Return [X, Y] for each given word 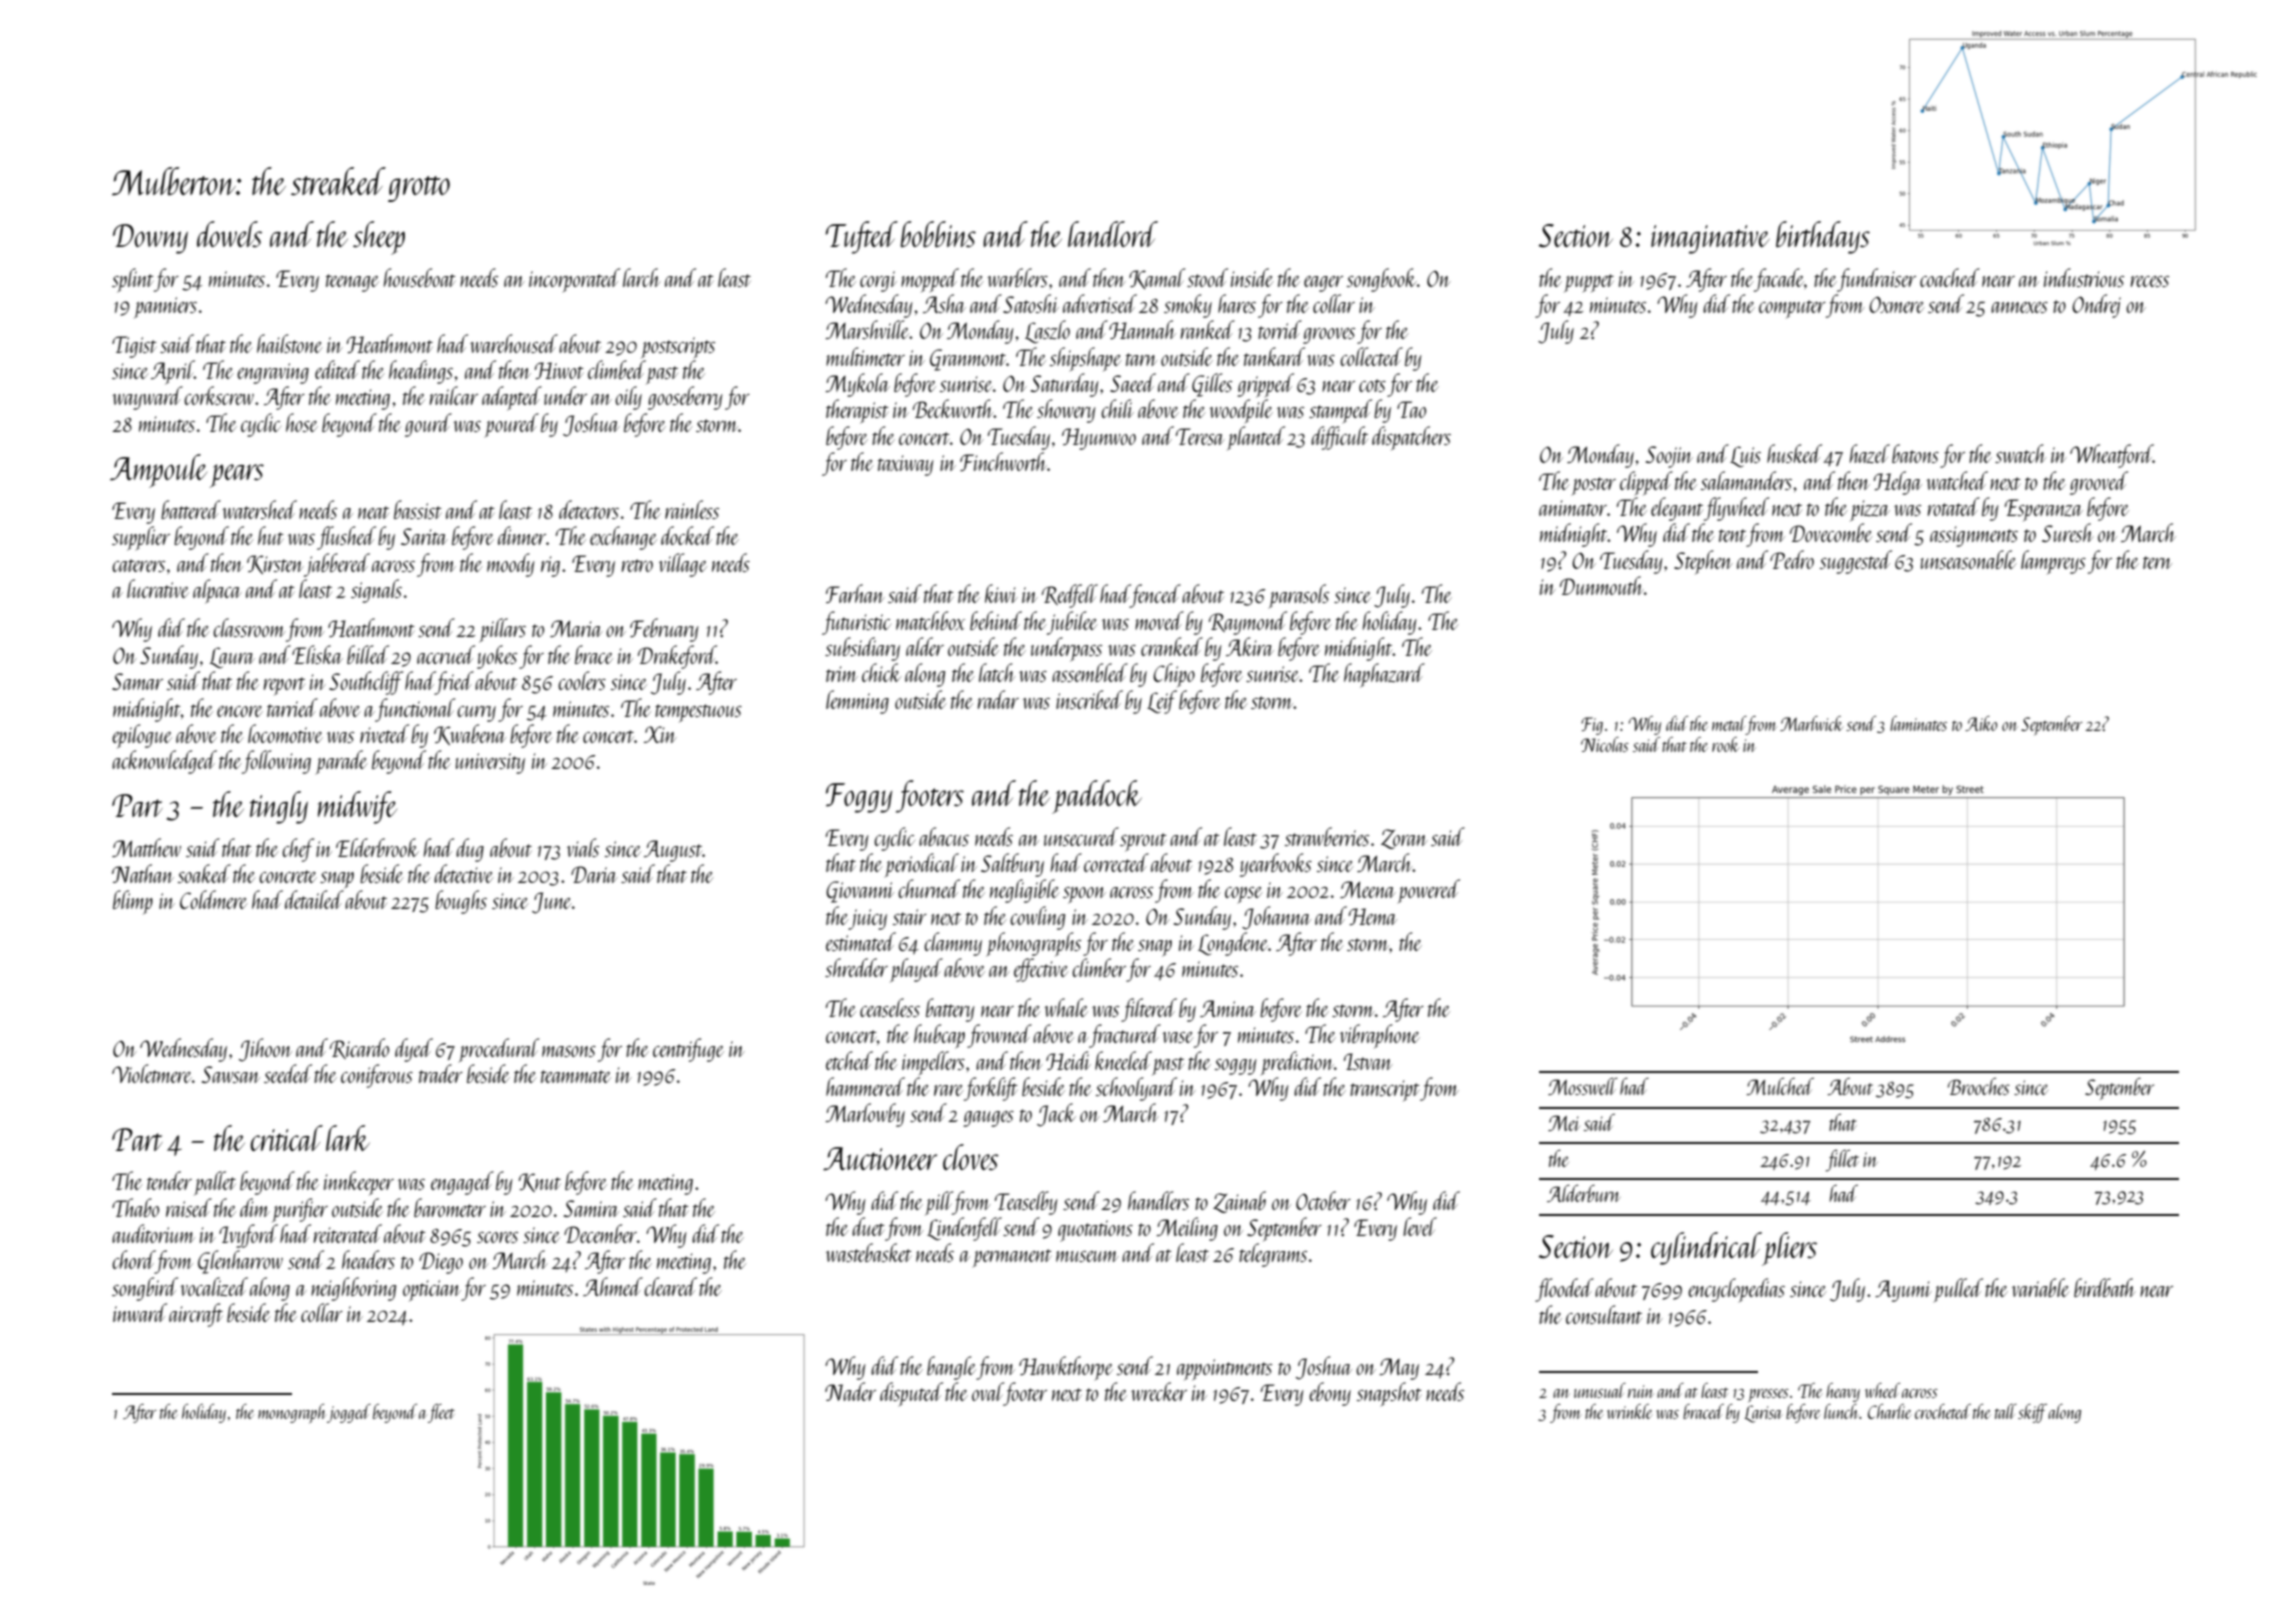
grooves [1329, 336]
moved [1159, 620]
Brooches [1979, 1086]
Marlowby [865, 1115]
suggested [1856, 562]
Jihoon [265, 1050]
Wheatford [2111, 456]
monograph [292, 1413]
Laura [232, 657]
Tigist [134, 347]
